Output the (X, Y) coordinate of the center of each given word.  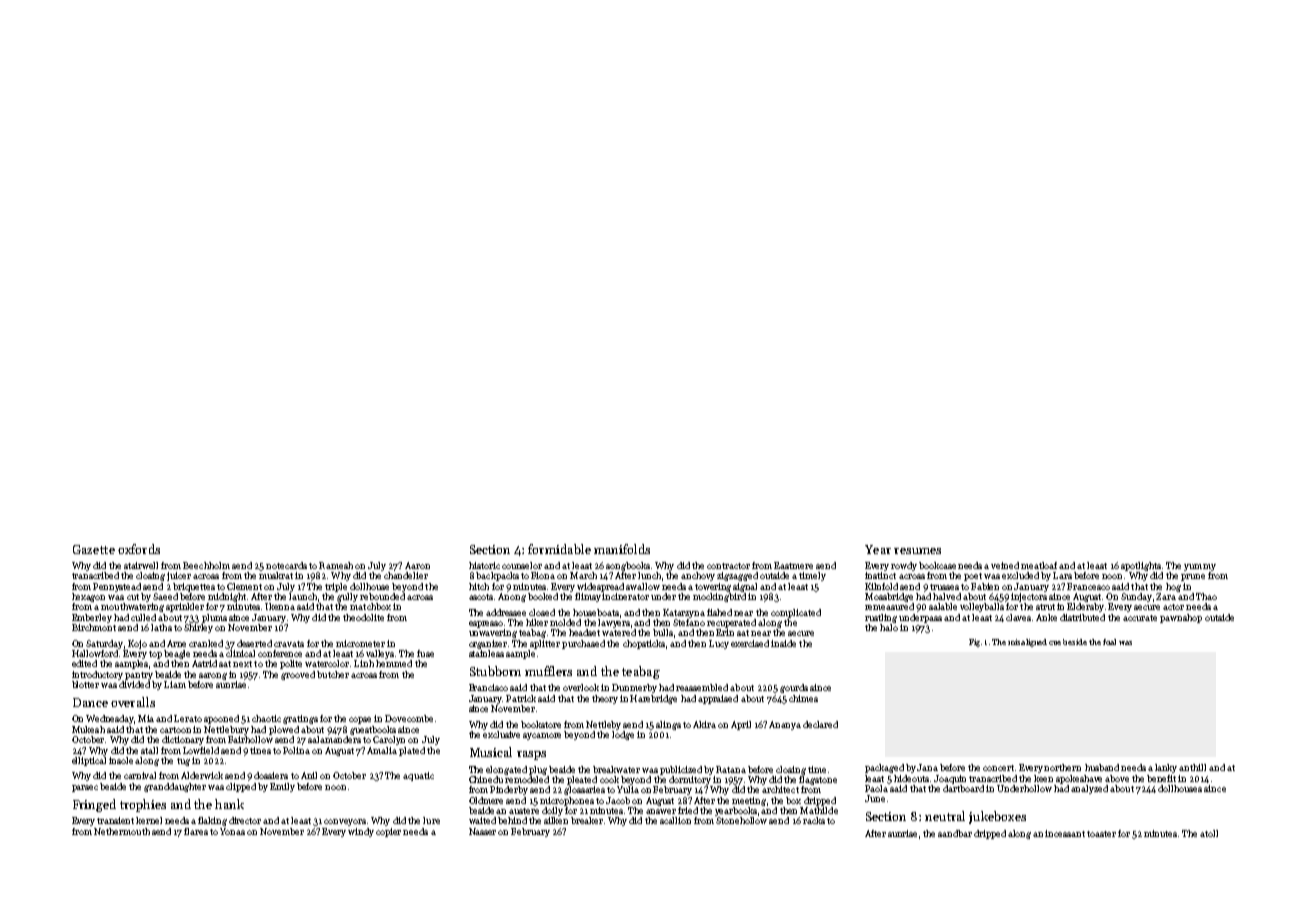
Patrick (521, 698)
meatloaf (1040, 565)
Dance (90, 702)
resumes (917, 551)
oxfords (139, 549)
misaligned (1027, 643)
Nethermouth (122, 831)
